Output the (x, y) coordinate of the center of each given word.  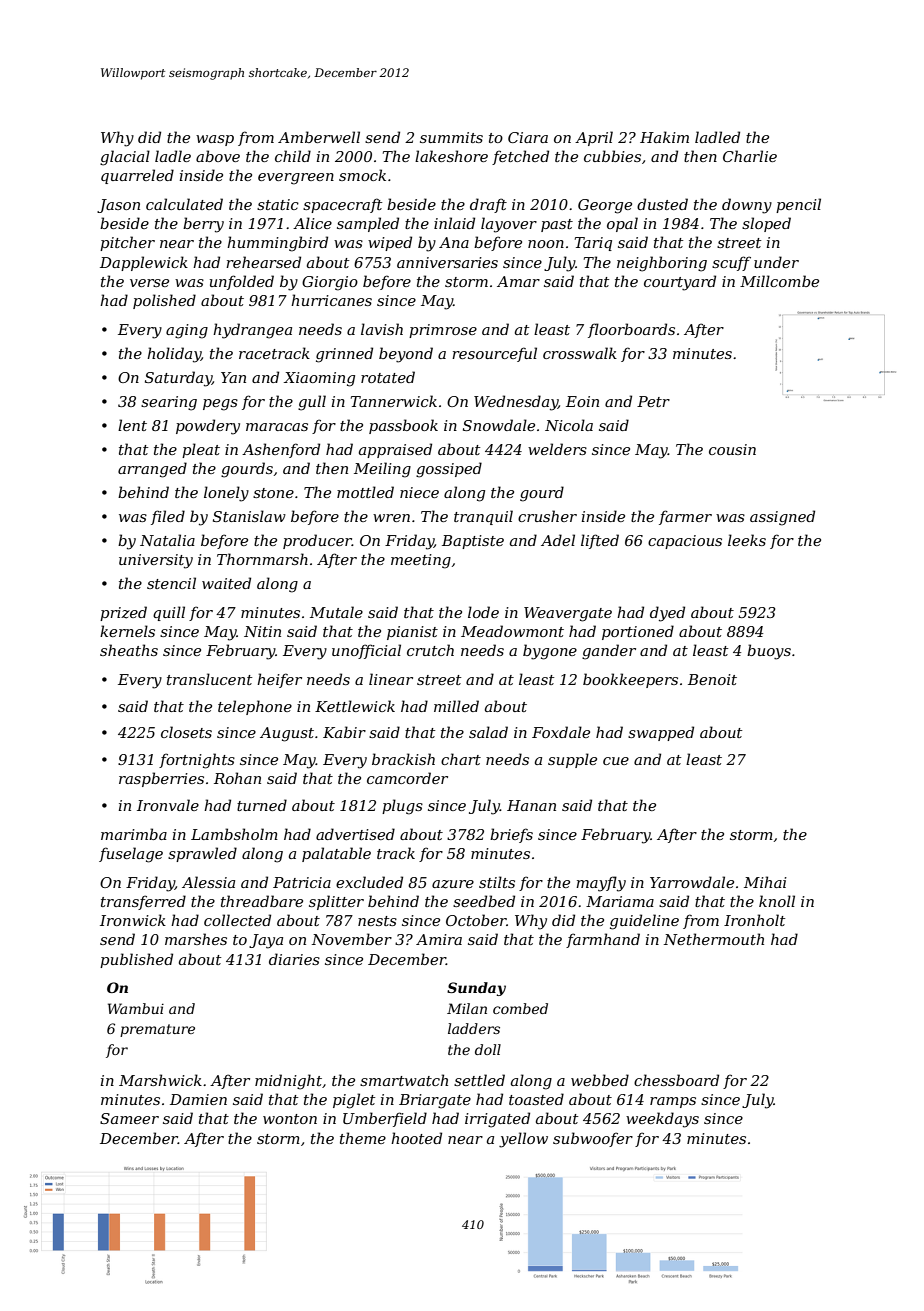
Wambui (136, 1008)
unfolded (242, 282)
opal (622, 224)
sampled (368, 224)
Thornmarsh (262, 559)
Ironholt (754, 920)
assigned (782, 518)
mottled (365, 492)
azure (453, 884)
